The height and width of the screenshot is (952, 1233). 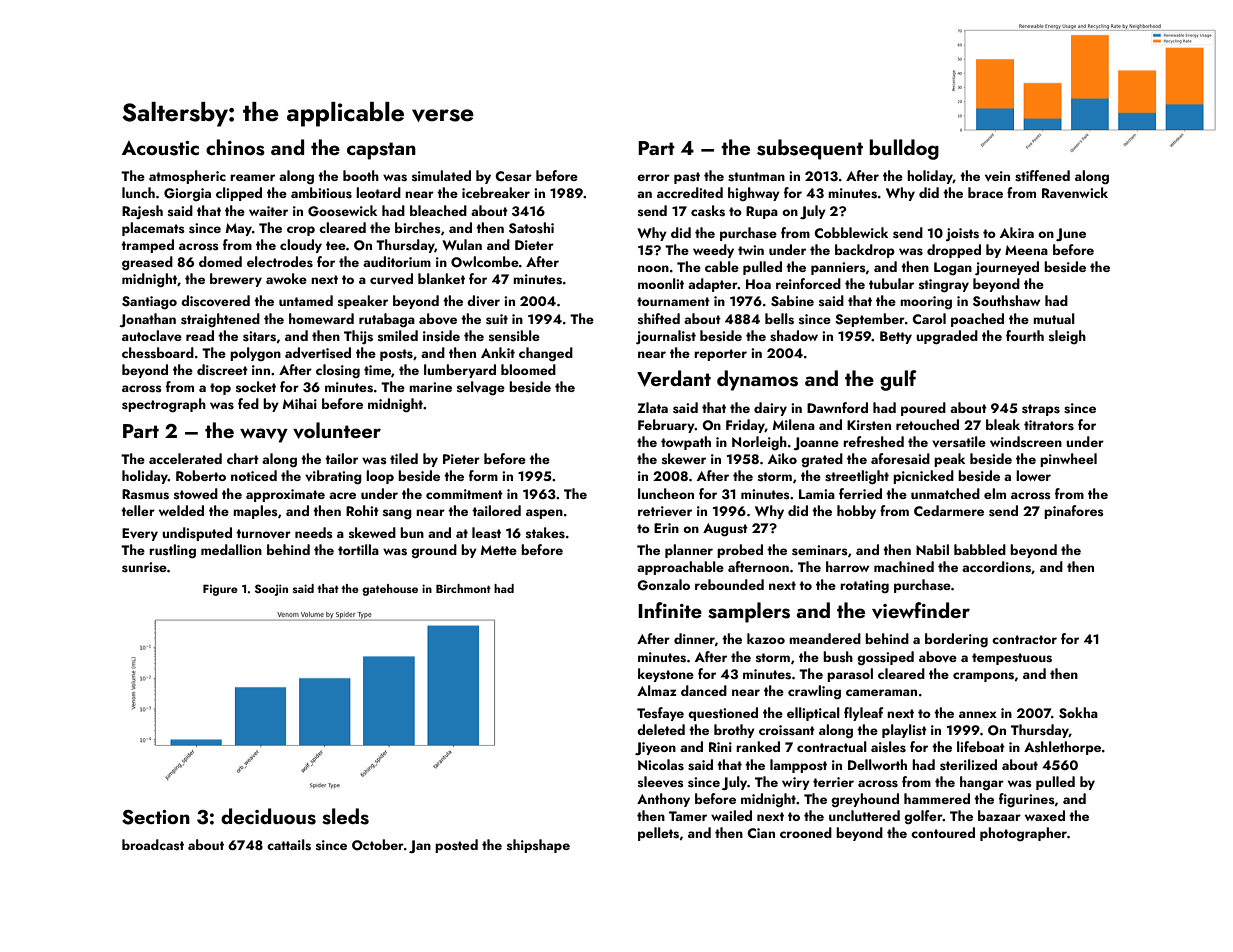 I want to click on Rasmus, so click(x=145, y=494).
